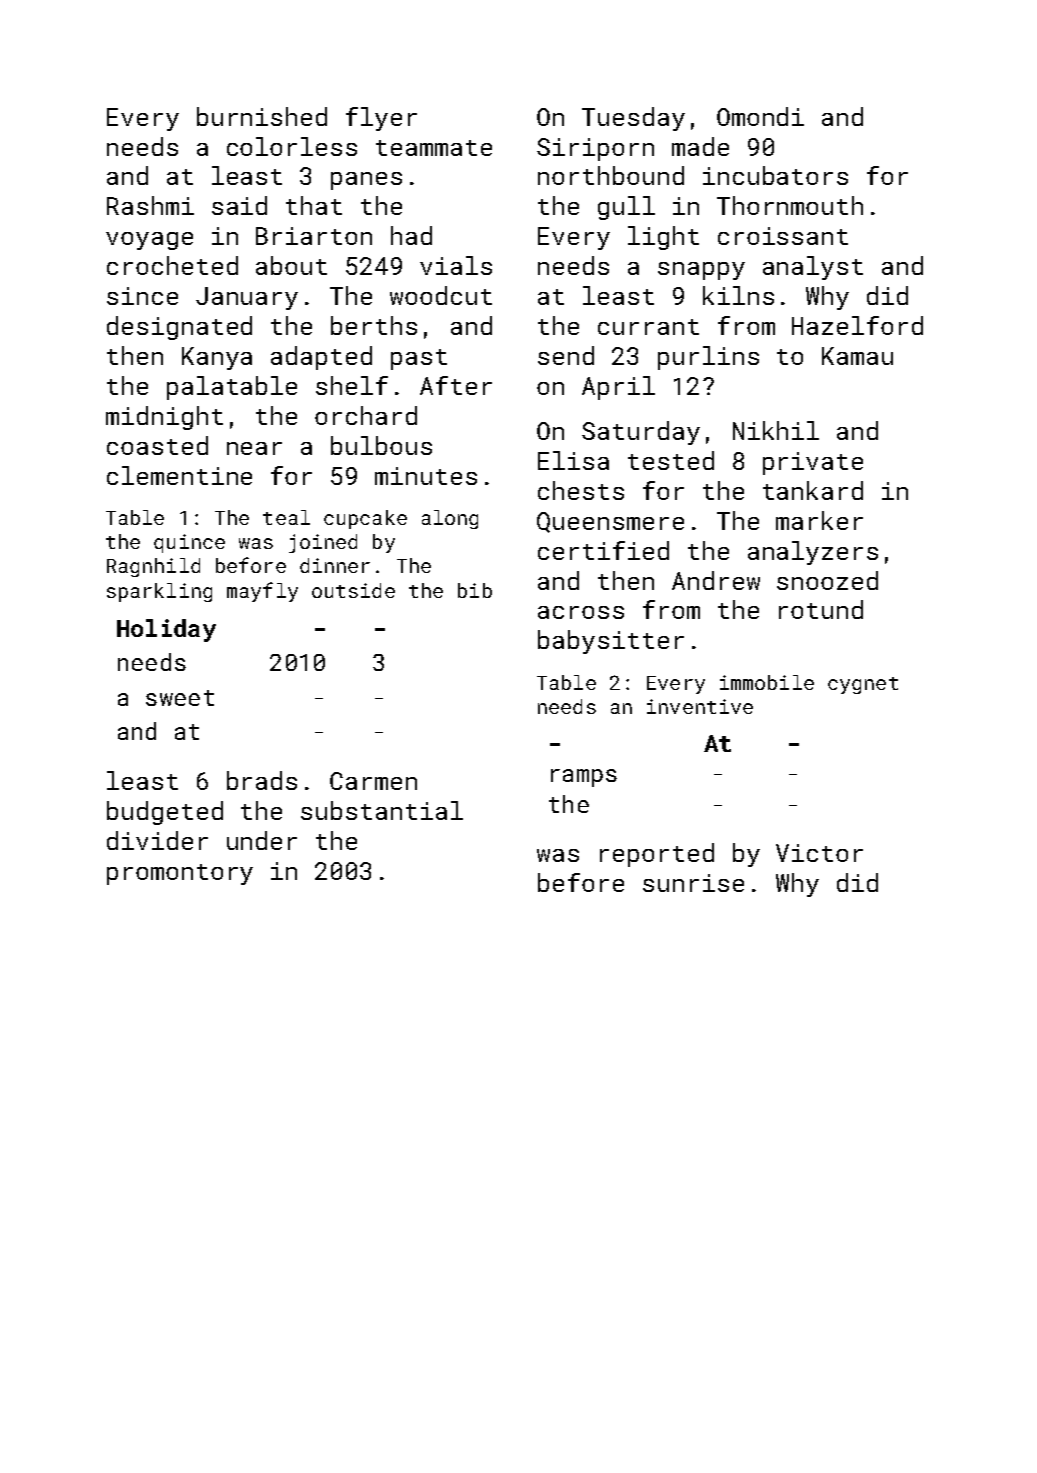 This document has width=1037, height=1473. Describe the element at coordinates (419, 359) in the document. I see `past` at that location.
